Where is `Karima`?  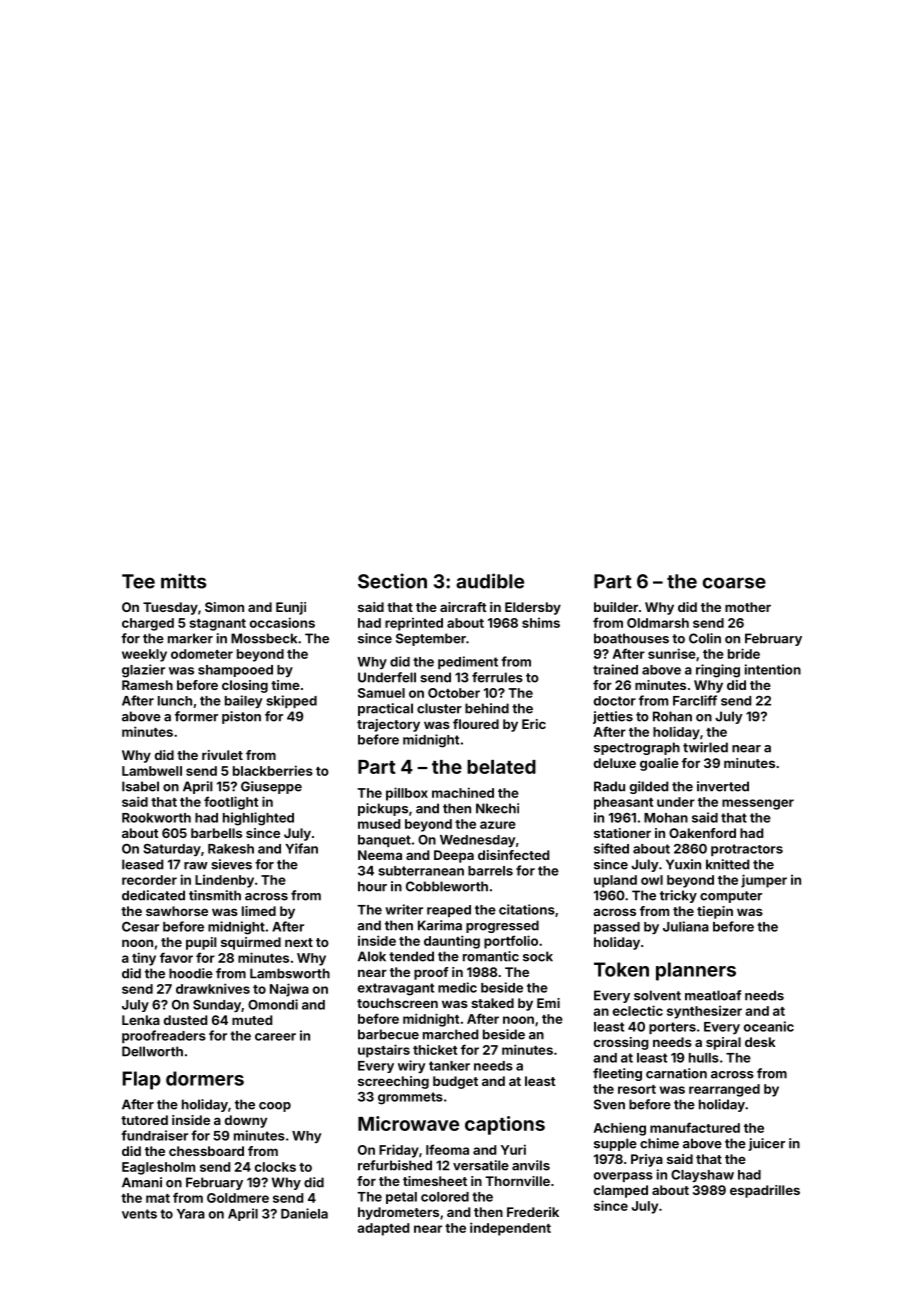
Karima is located at coordinates (440, 925).
